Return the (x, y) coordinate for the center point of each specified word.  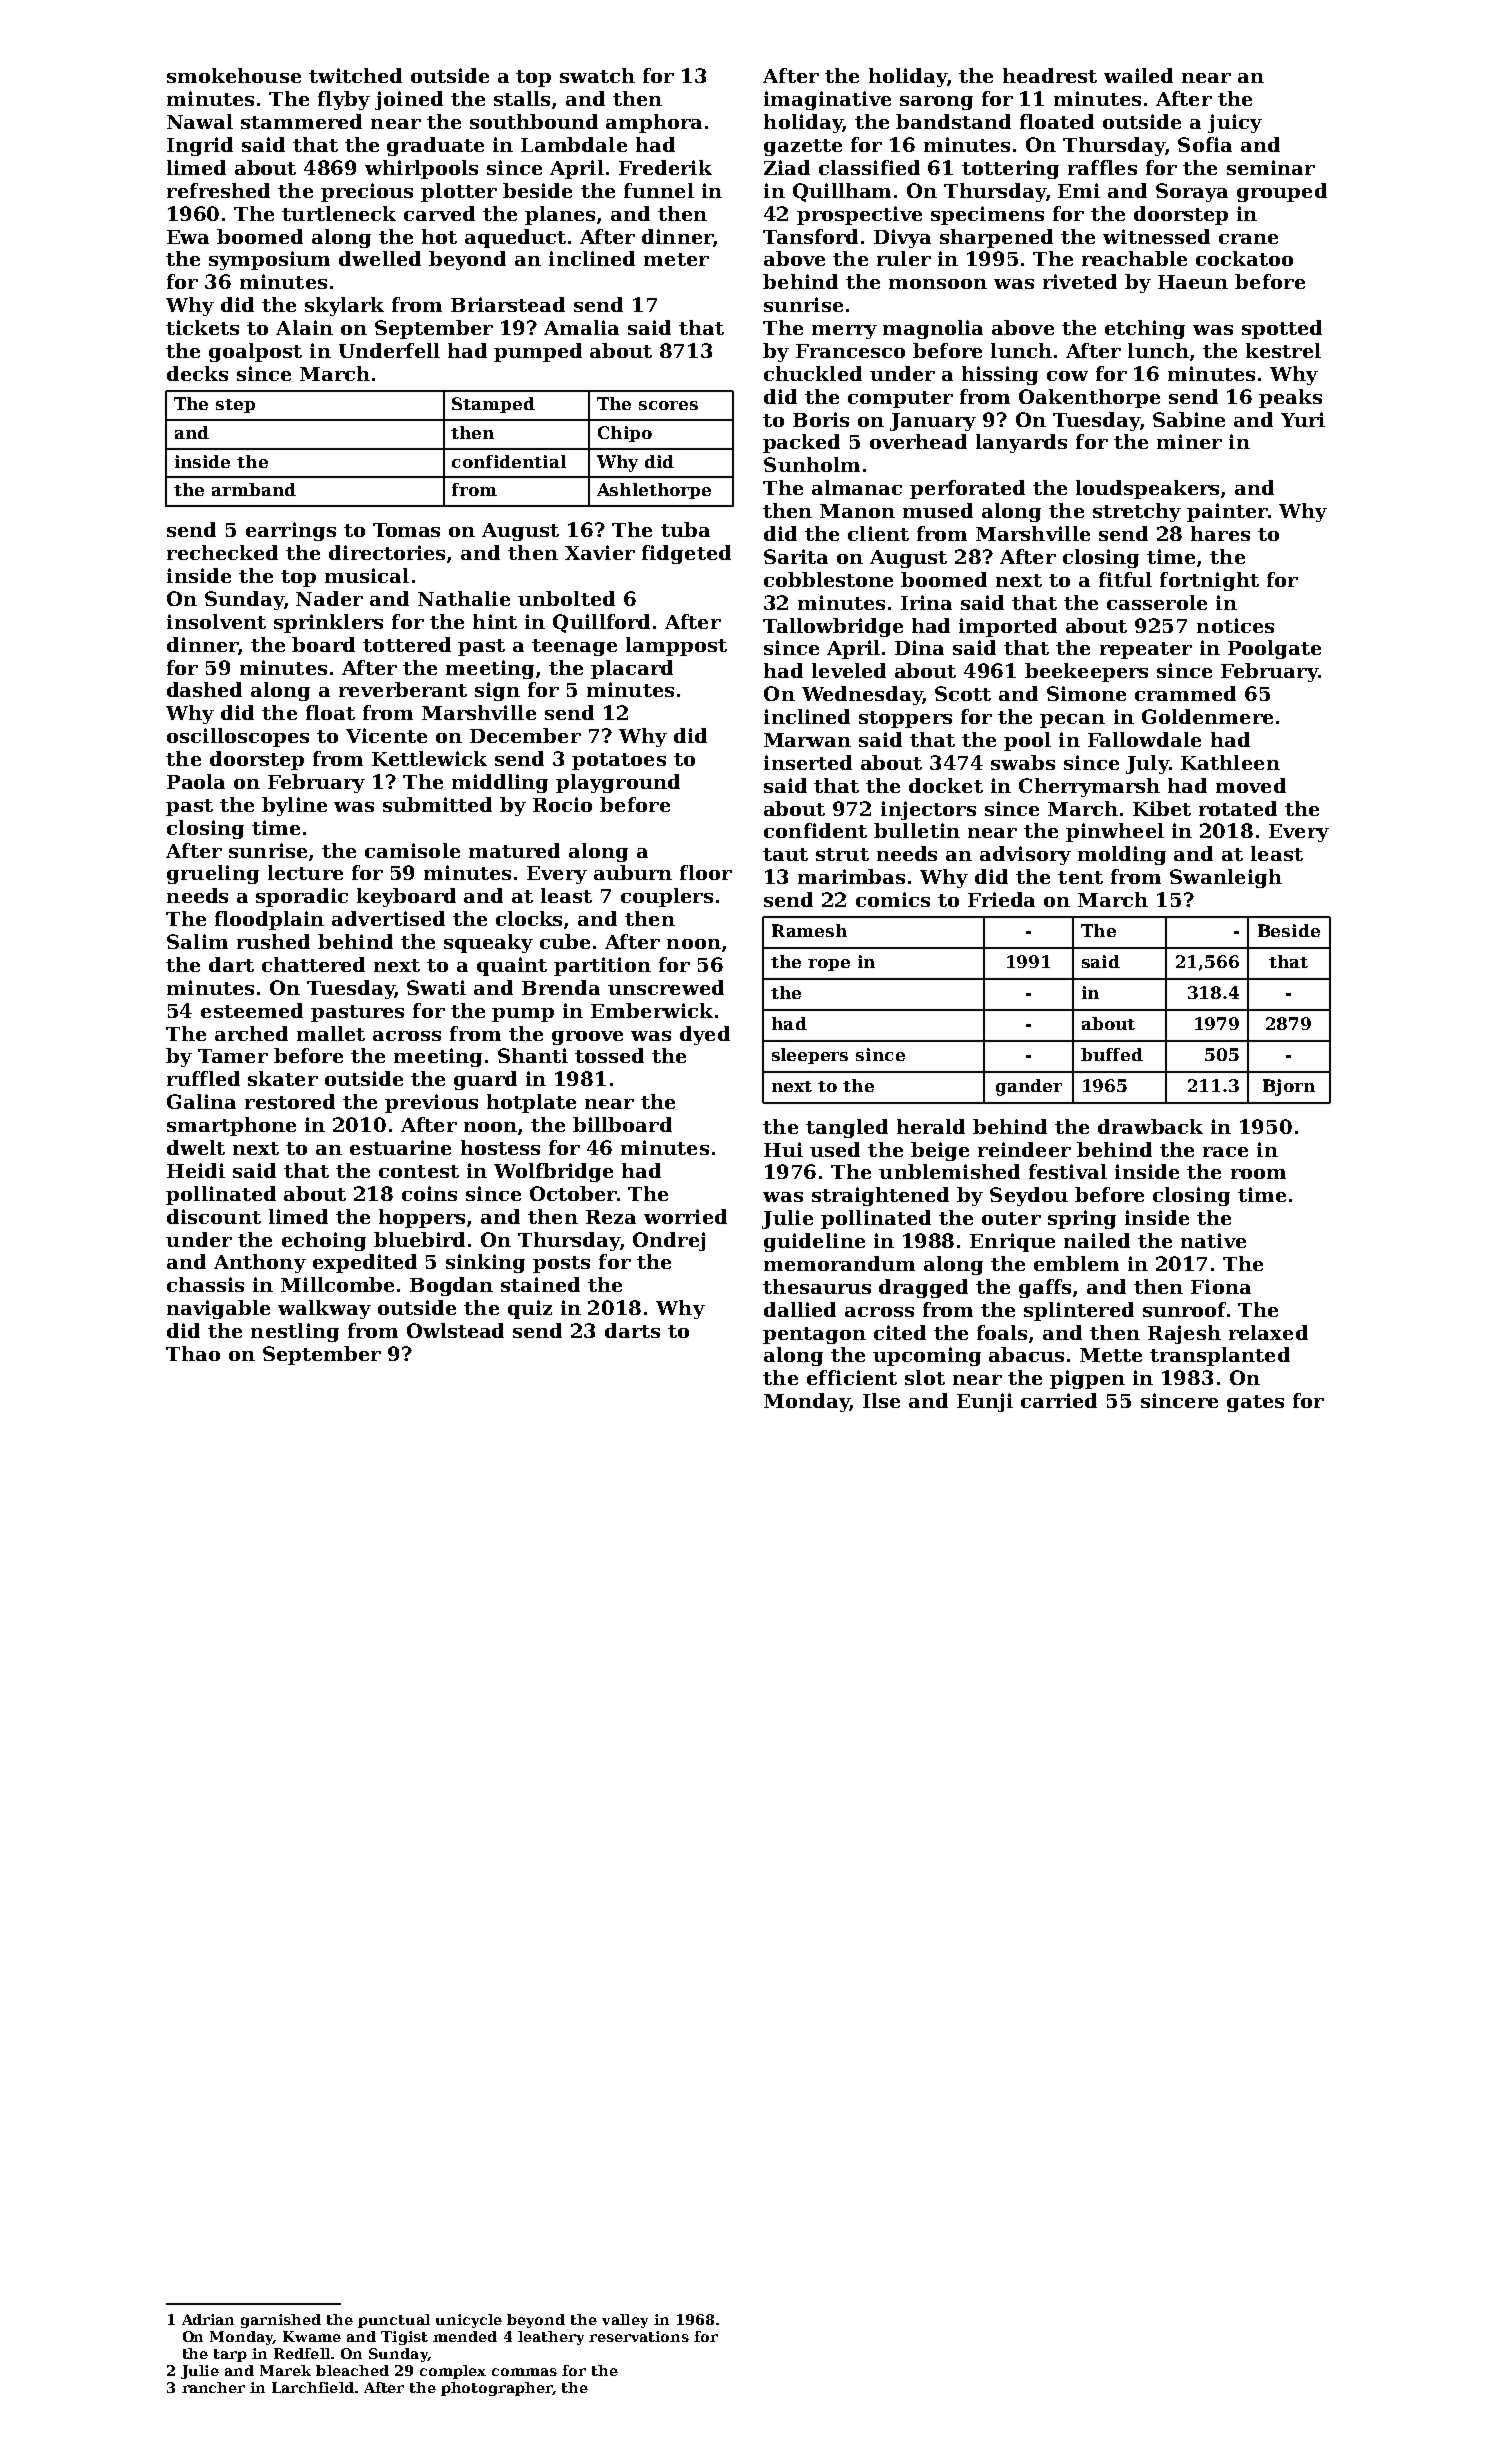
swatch (597, 75)
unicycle (469, 2321)
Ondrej (669, 1241)
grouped (1282, 192)
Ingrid (200, 146)
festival (1068, 1171)
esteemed (252, 1010)
